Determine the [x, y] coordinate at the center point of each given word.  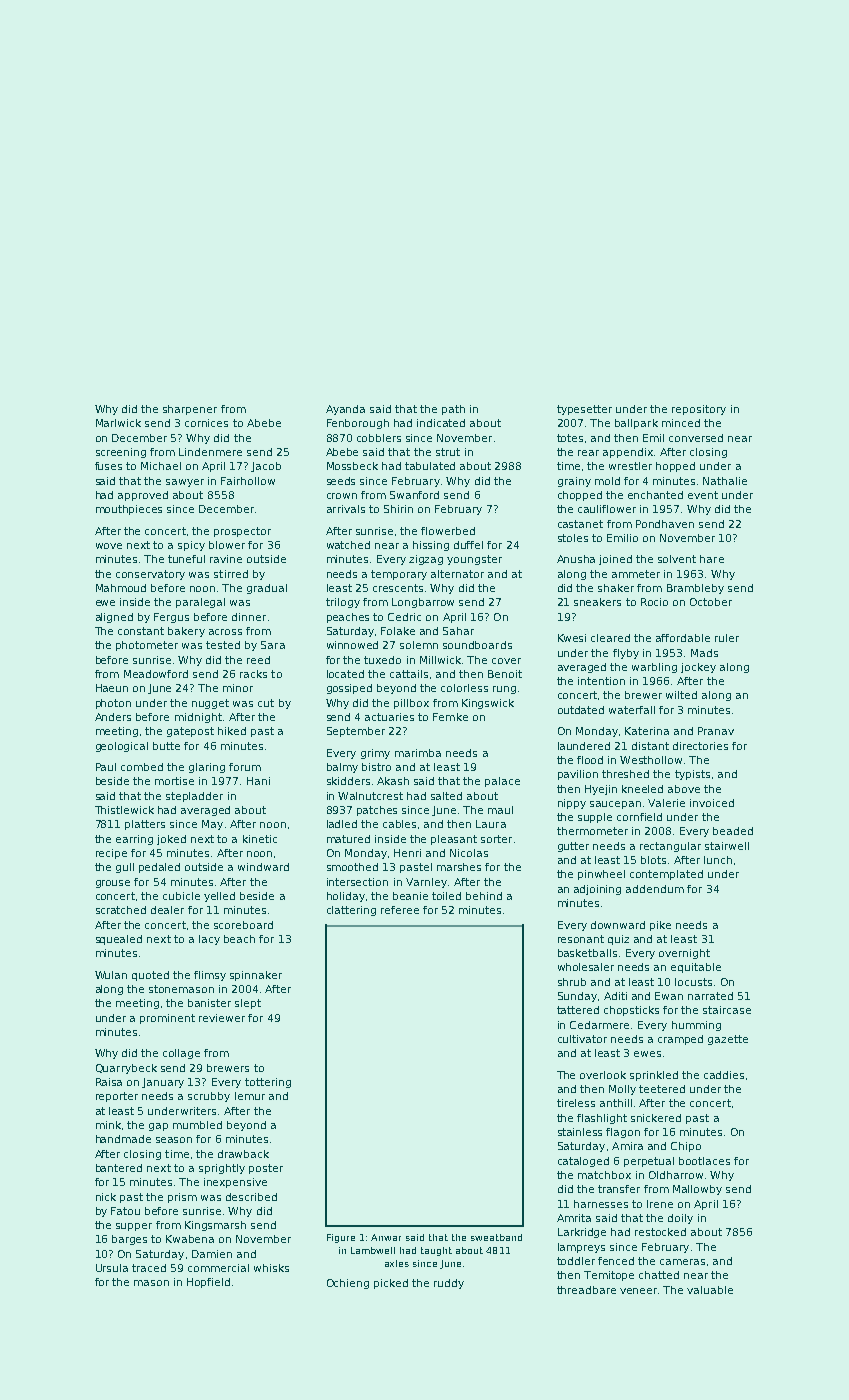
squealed [119, 940]
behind [484, 896]
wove [109, 546]
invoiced [712, 803]
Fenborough [358, 424]
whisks [271, 1268]
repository [699, 410]
